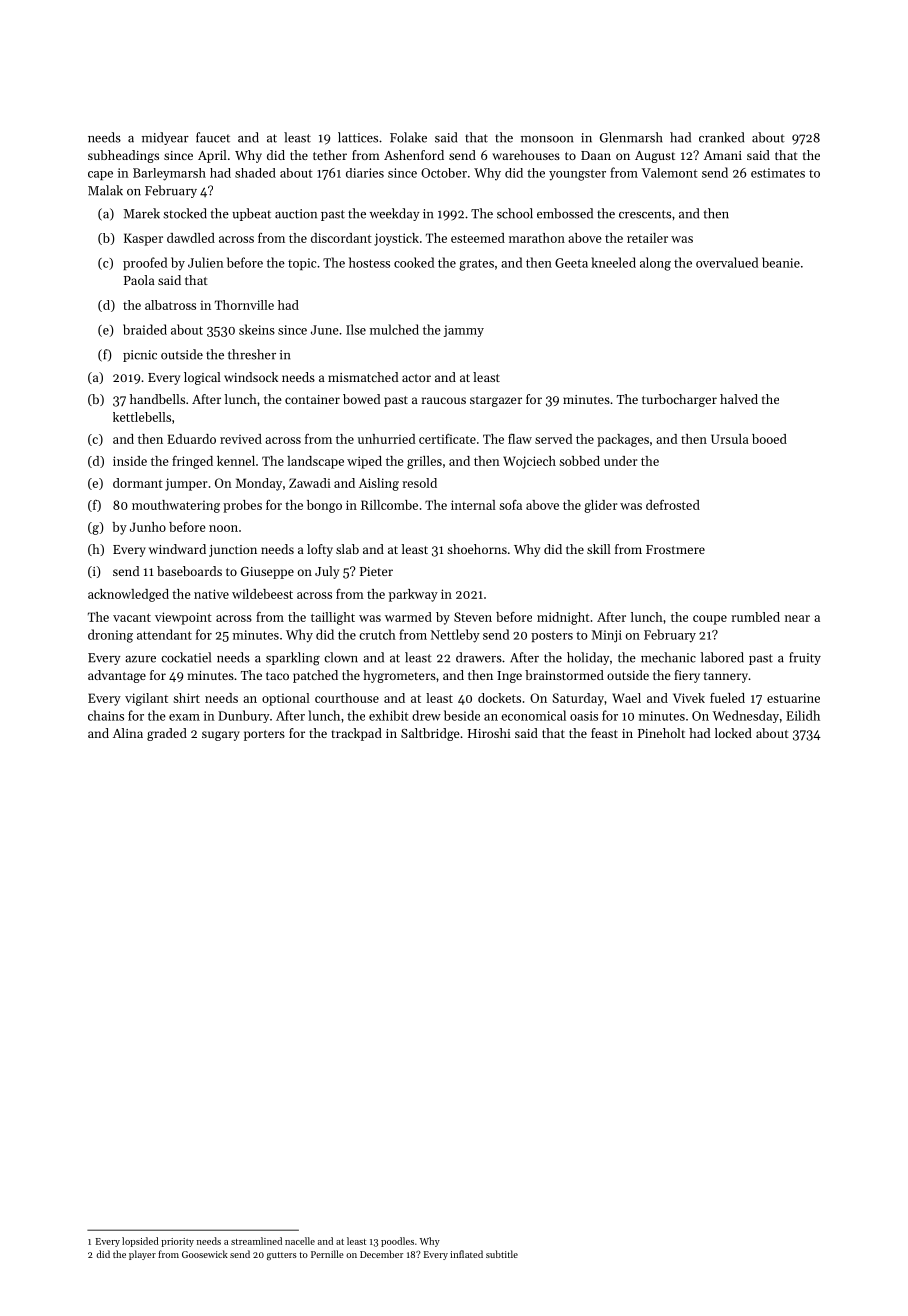 The height and width of the document is (1316, 908). What do you see at coordinates (176, 506) in the document?
I see `mouthwatering` at bounding box center [176, 506].
